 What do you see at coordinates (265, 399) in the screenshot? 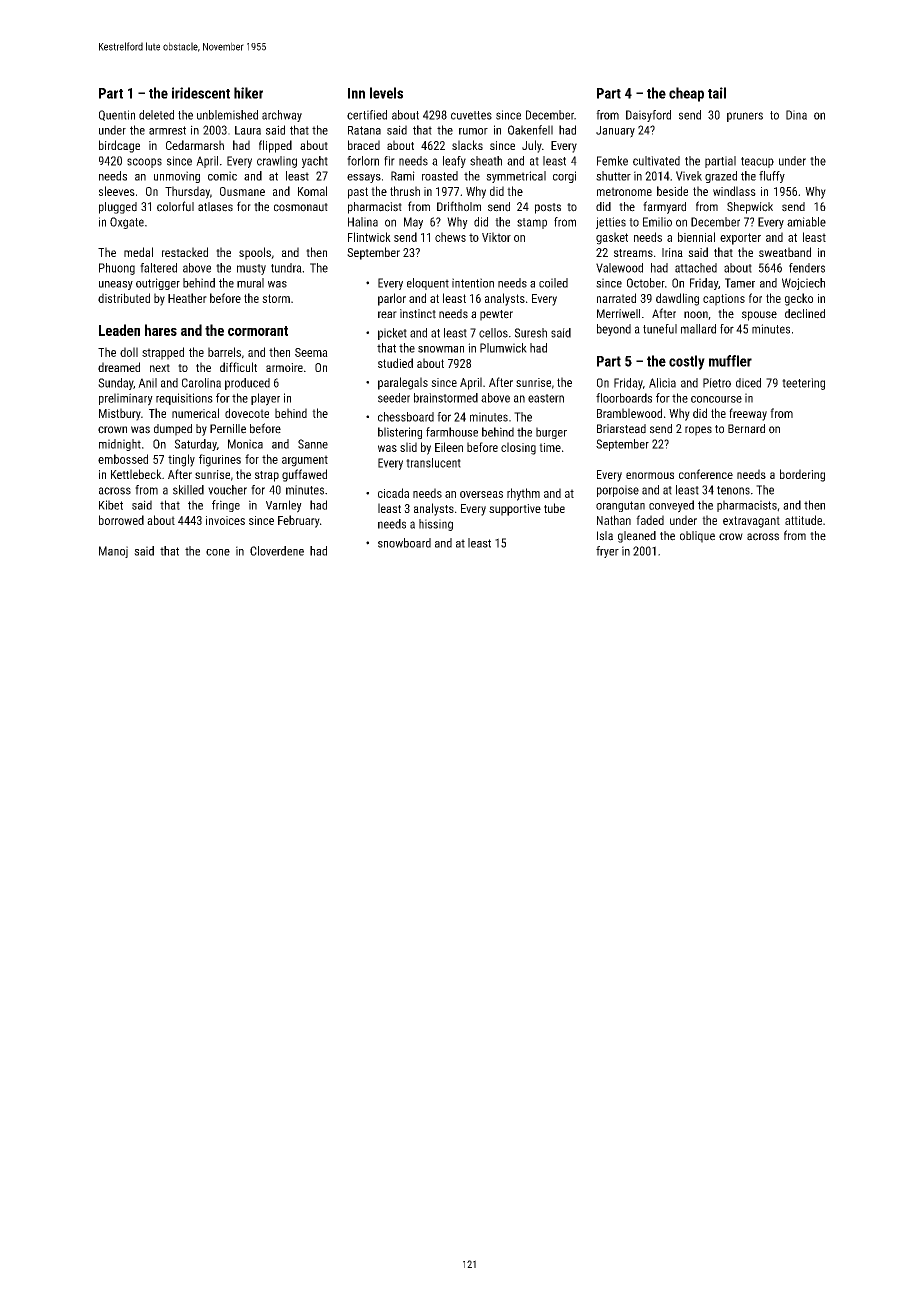
I see `player` at bounding box center [265, 399].
